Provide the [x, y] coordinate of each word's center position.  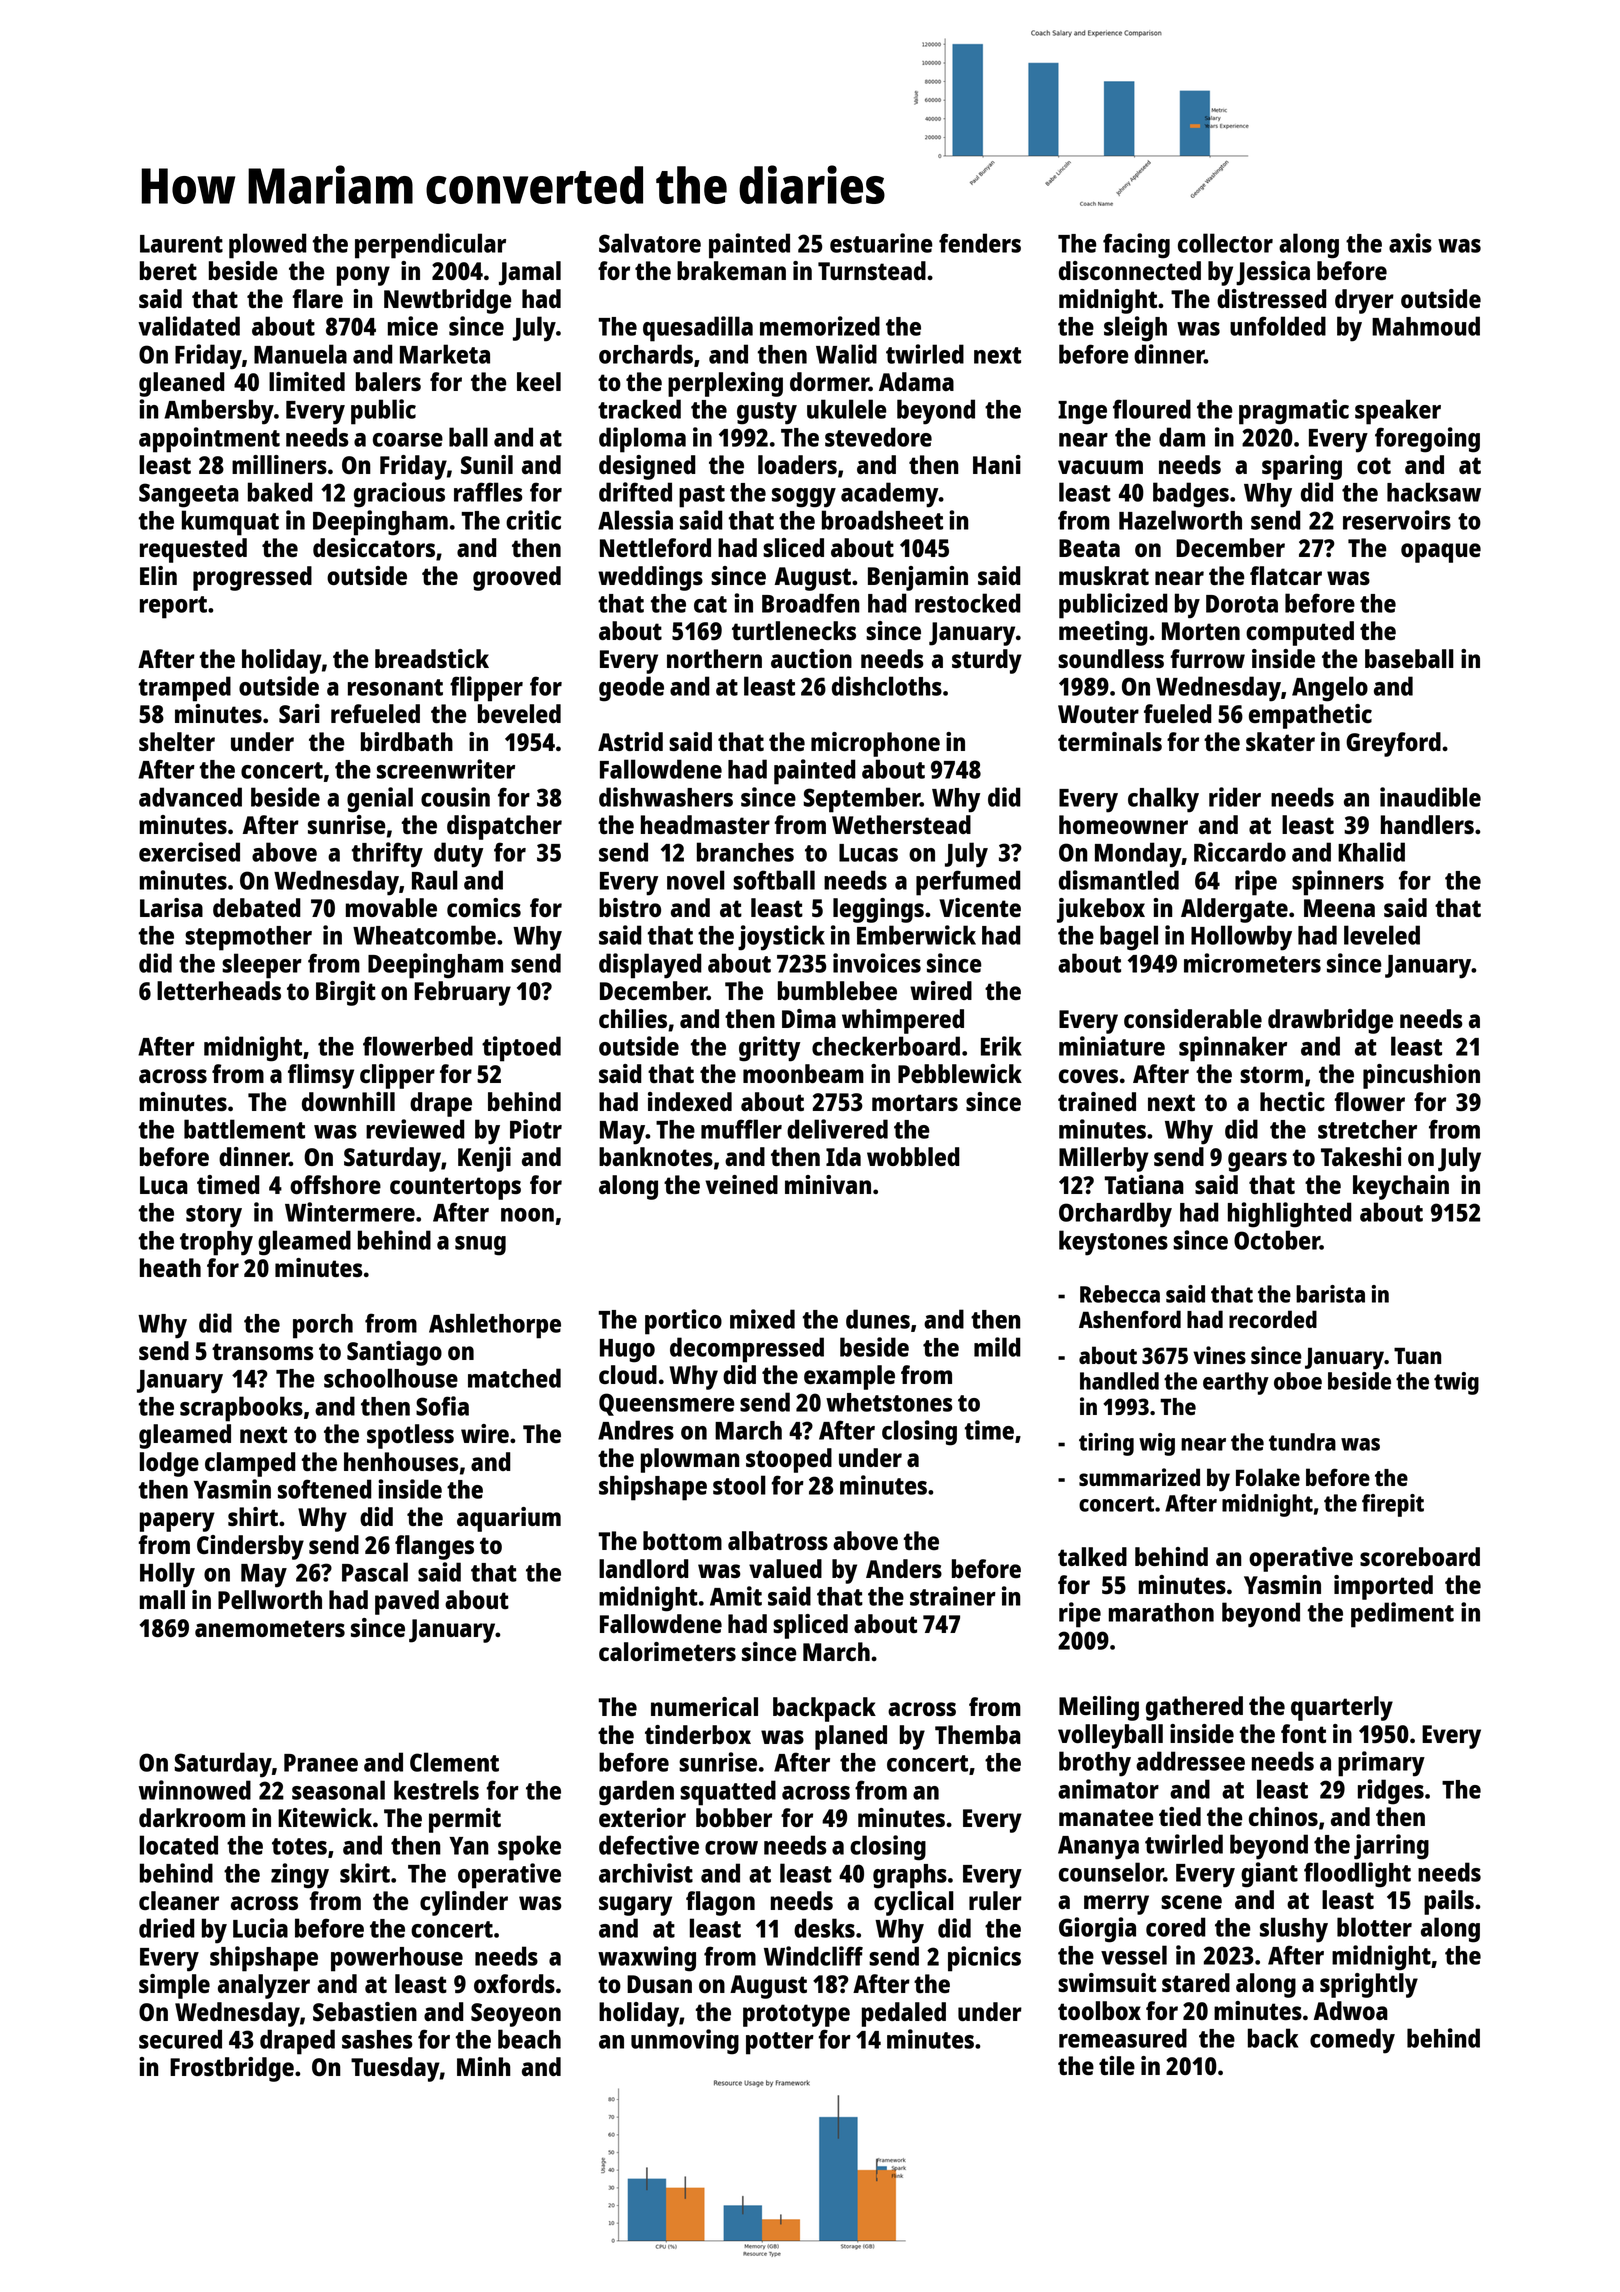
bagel [1129, 938]
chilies [633, 1018]
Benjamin [918, 578]
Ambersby [219, 412]
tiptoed [521, 1049]
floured [1152, 409]
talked [1092, 1556]
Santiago [394, 1353]
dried [167, 1928]
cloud [628, 1374]
